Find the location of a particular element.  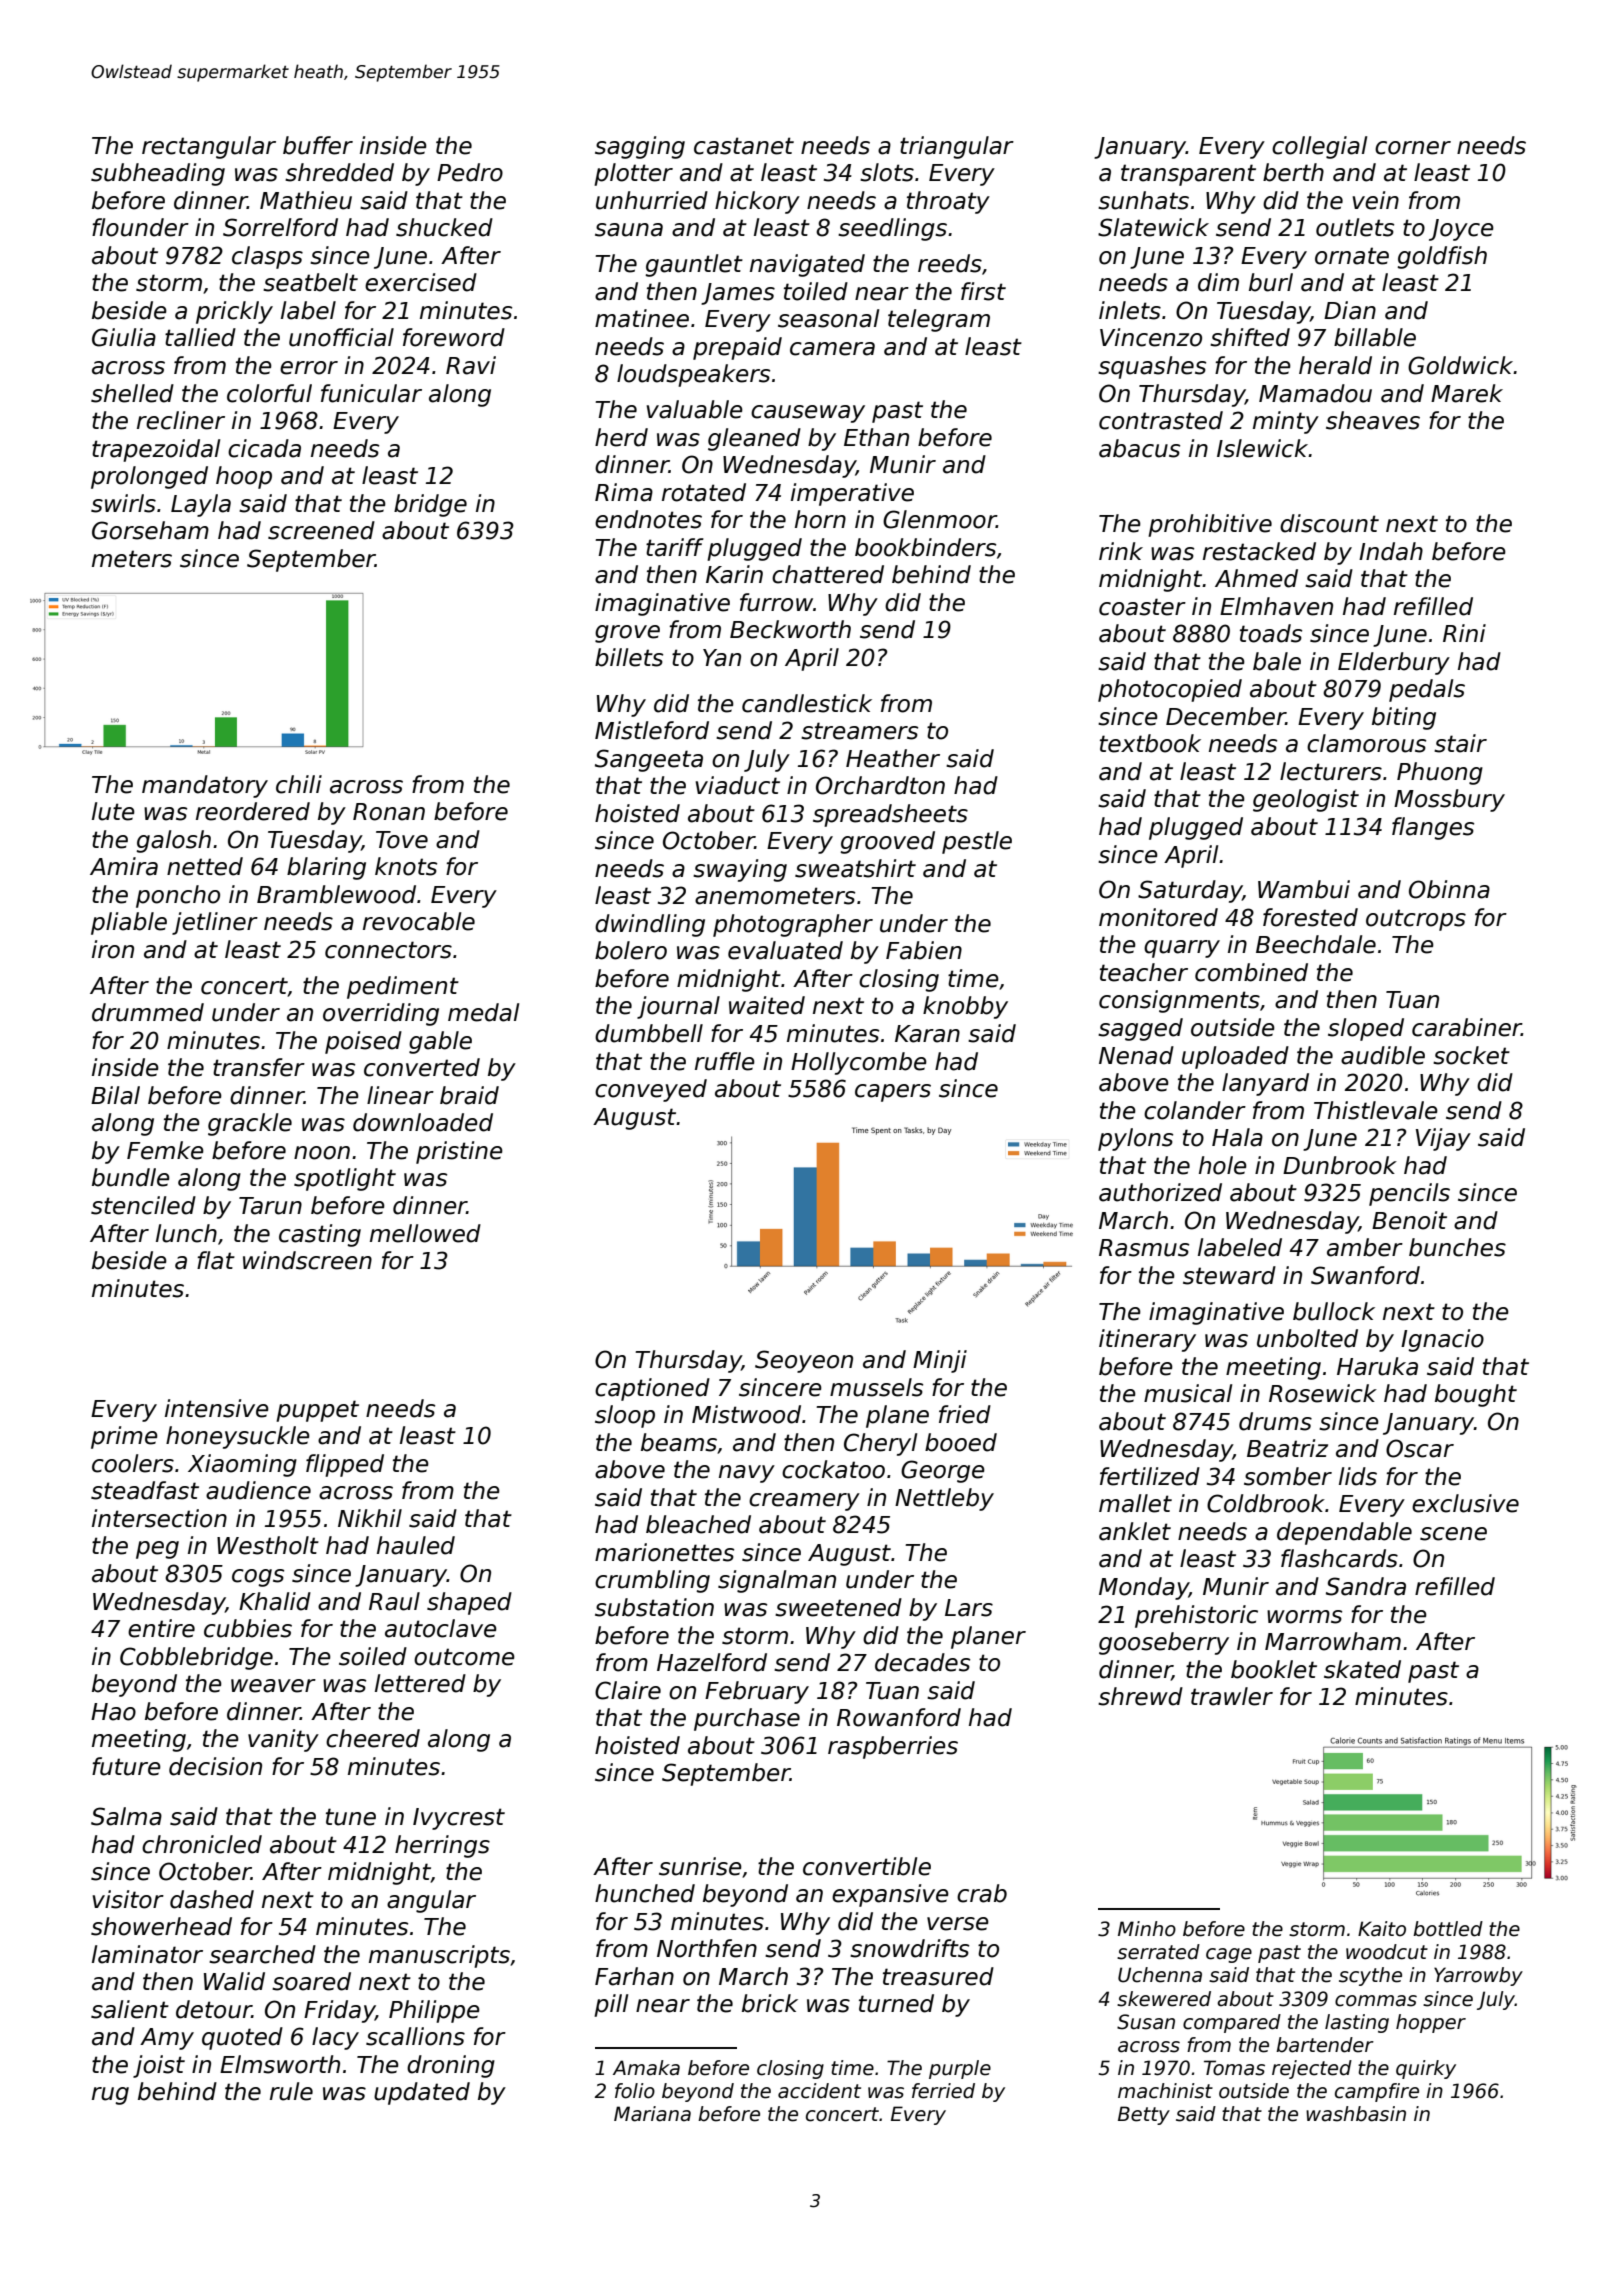

jetliner is located at coordinates (215, 923).
